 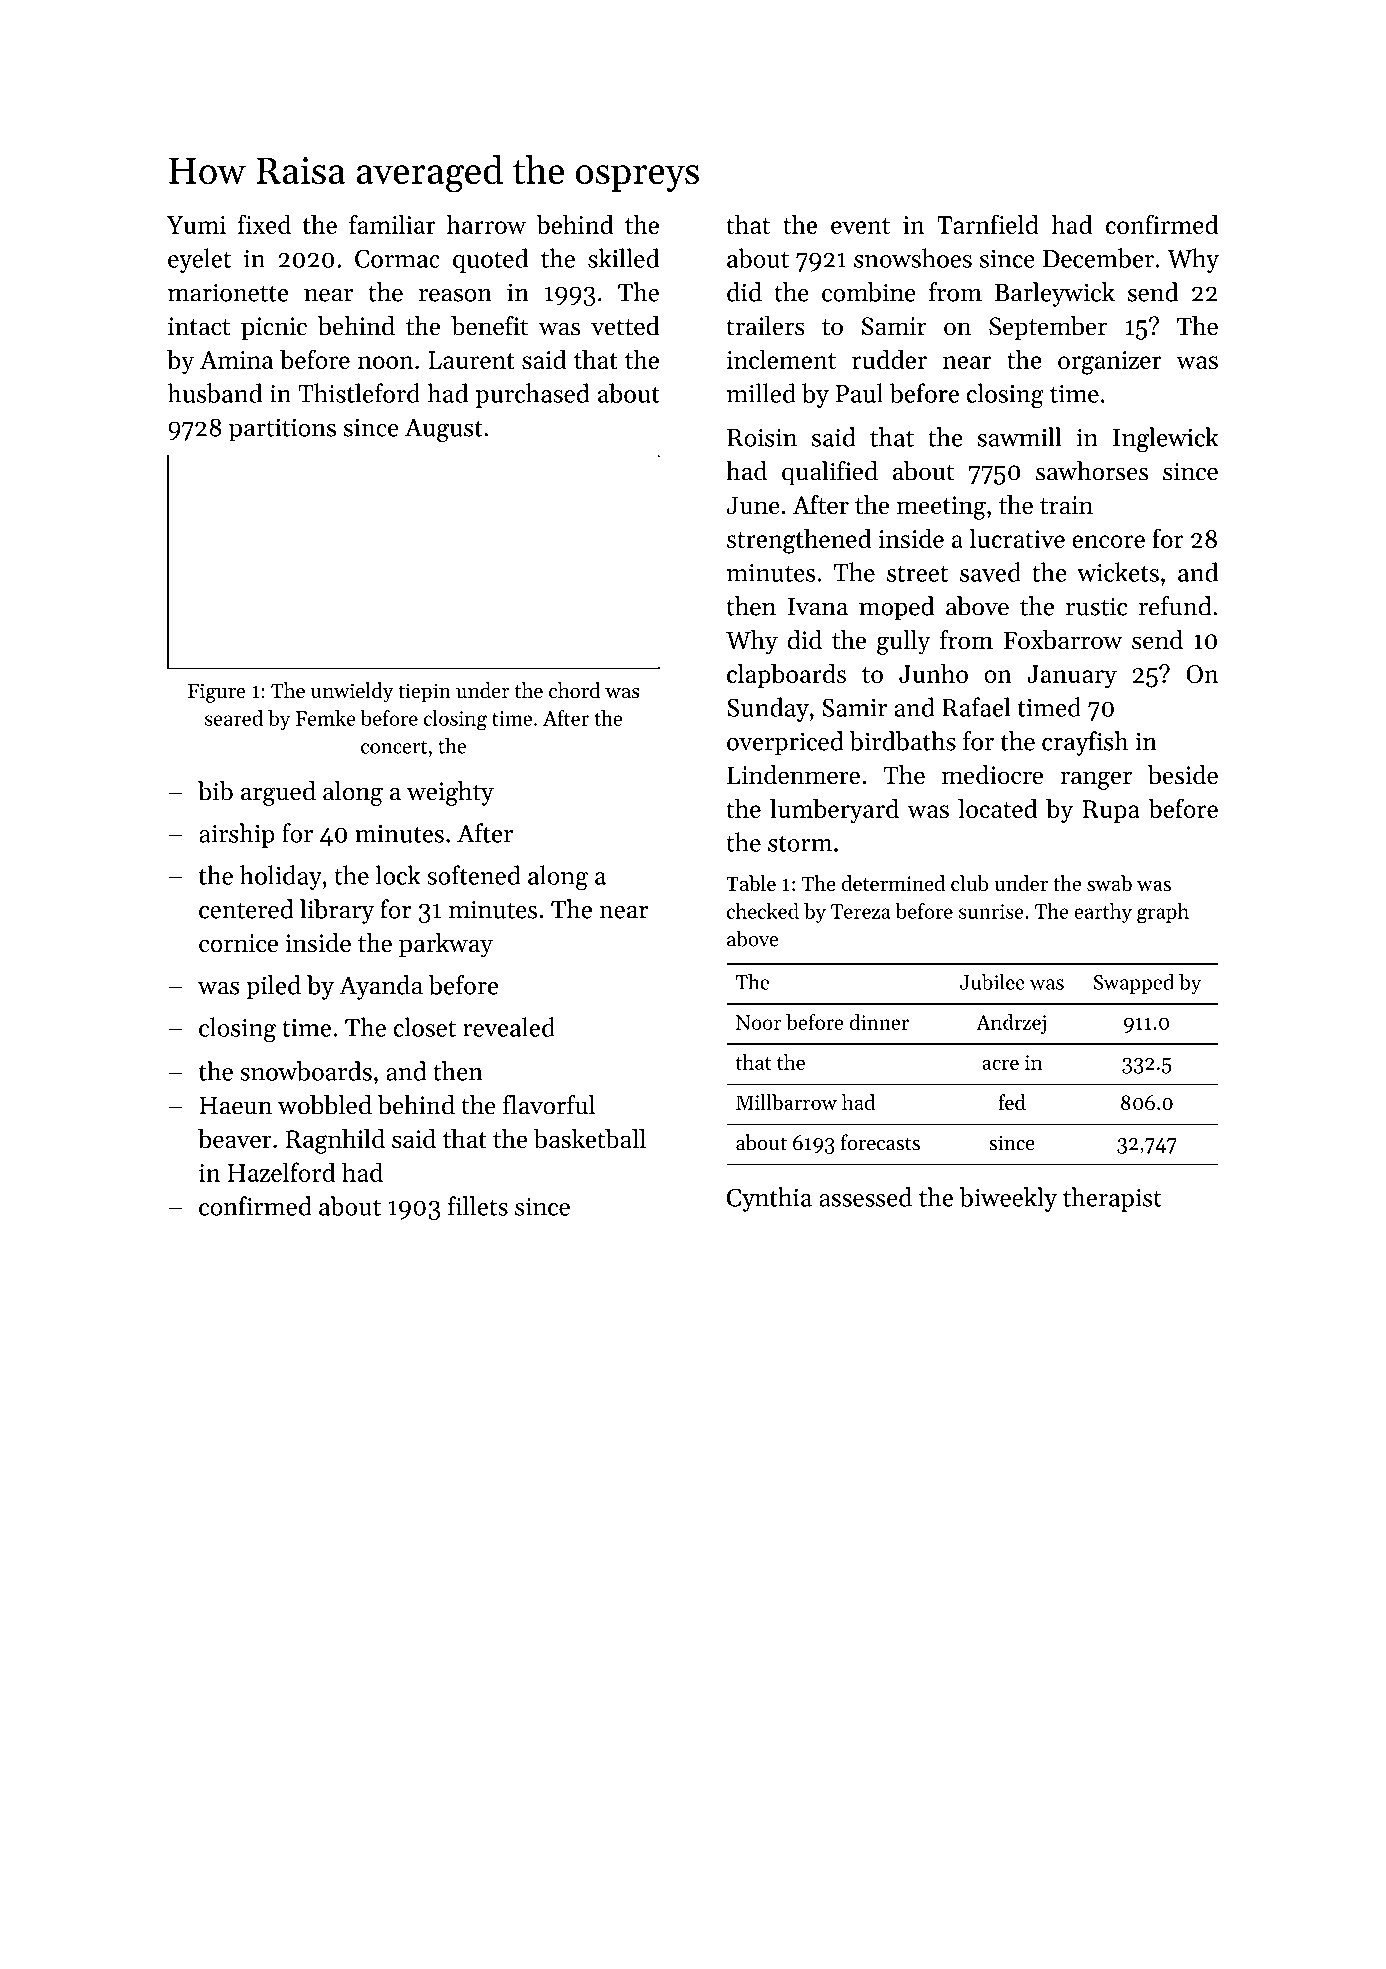 I want to click on checked, so click(x=763, y=911).
